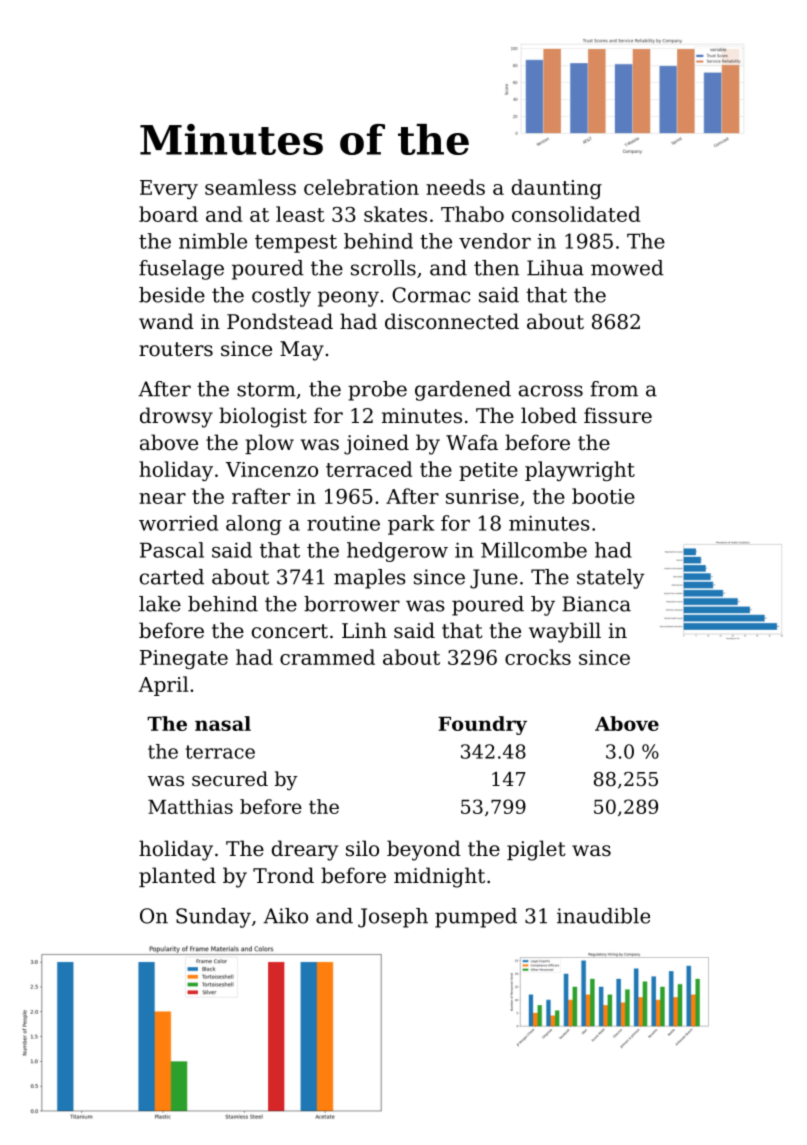 This page has height=1145, width=807. What do you see at coordinates (169, 189) in the page?
I see `Every` at bounding box center [169, 189].
